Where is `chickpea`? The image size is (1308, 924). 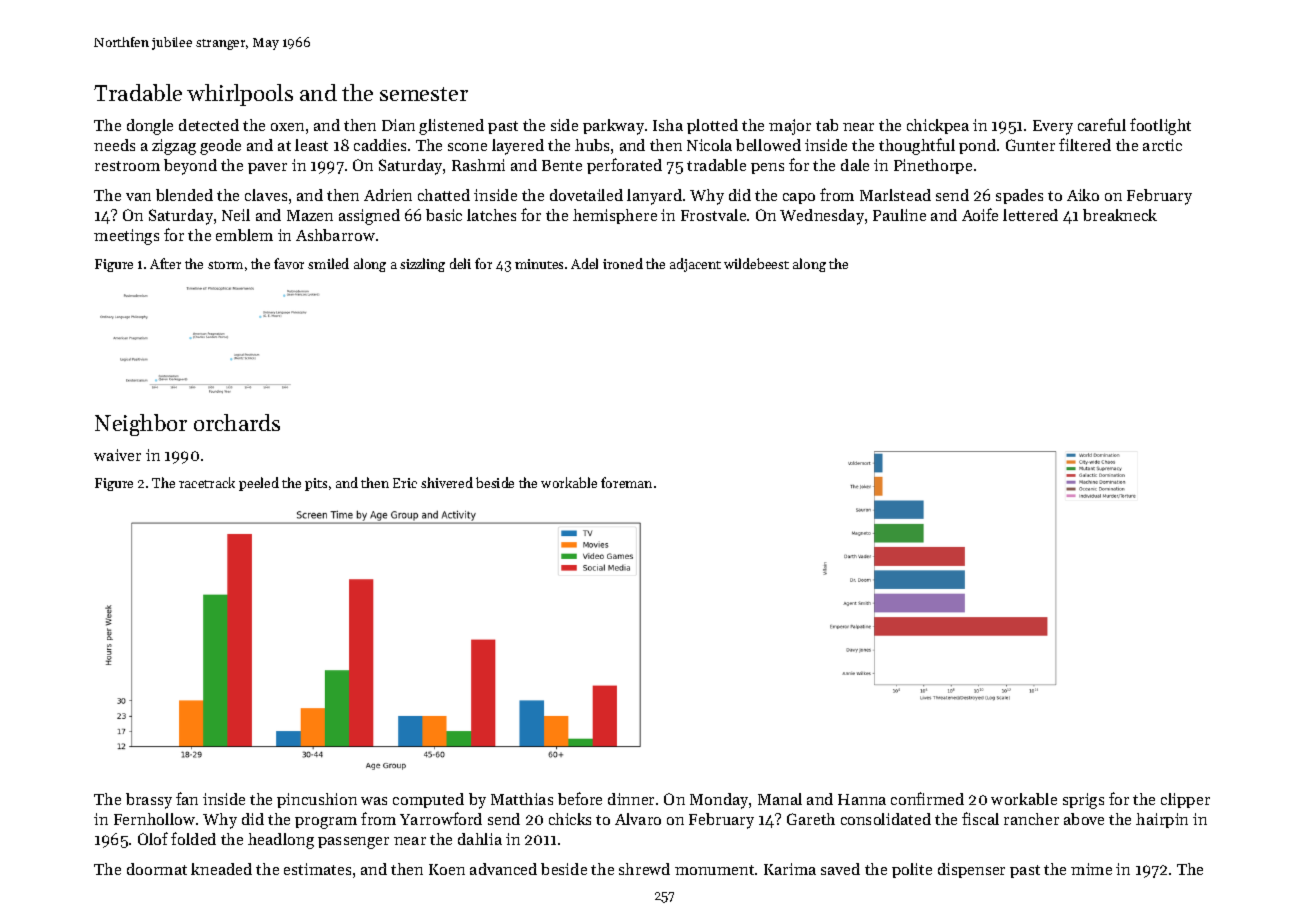
chickpea is located at coordinates (938, 126).
